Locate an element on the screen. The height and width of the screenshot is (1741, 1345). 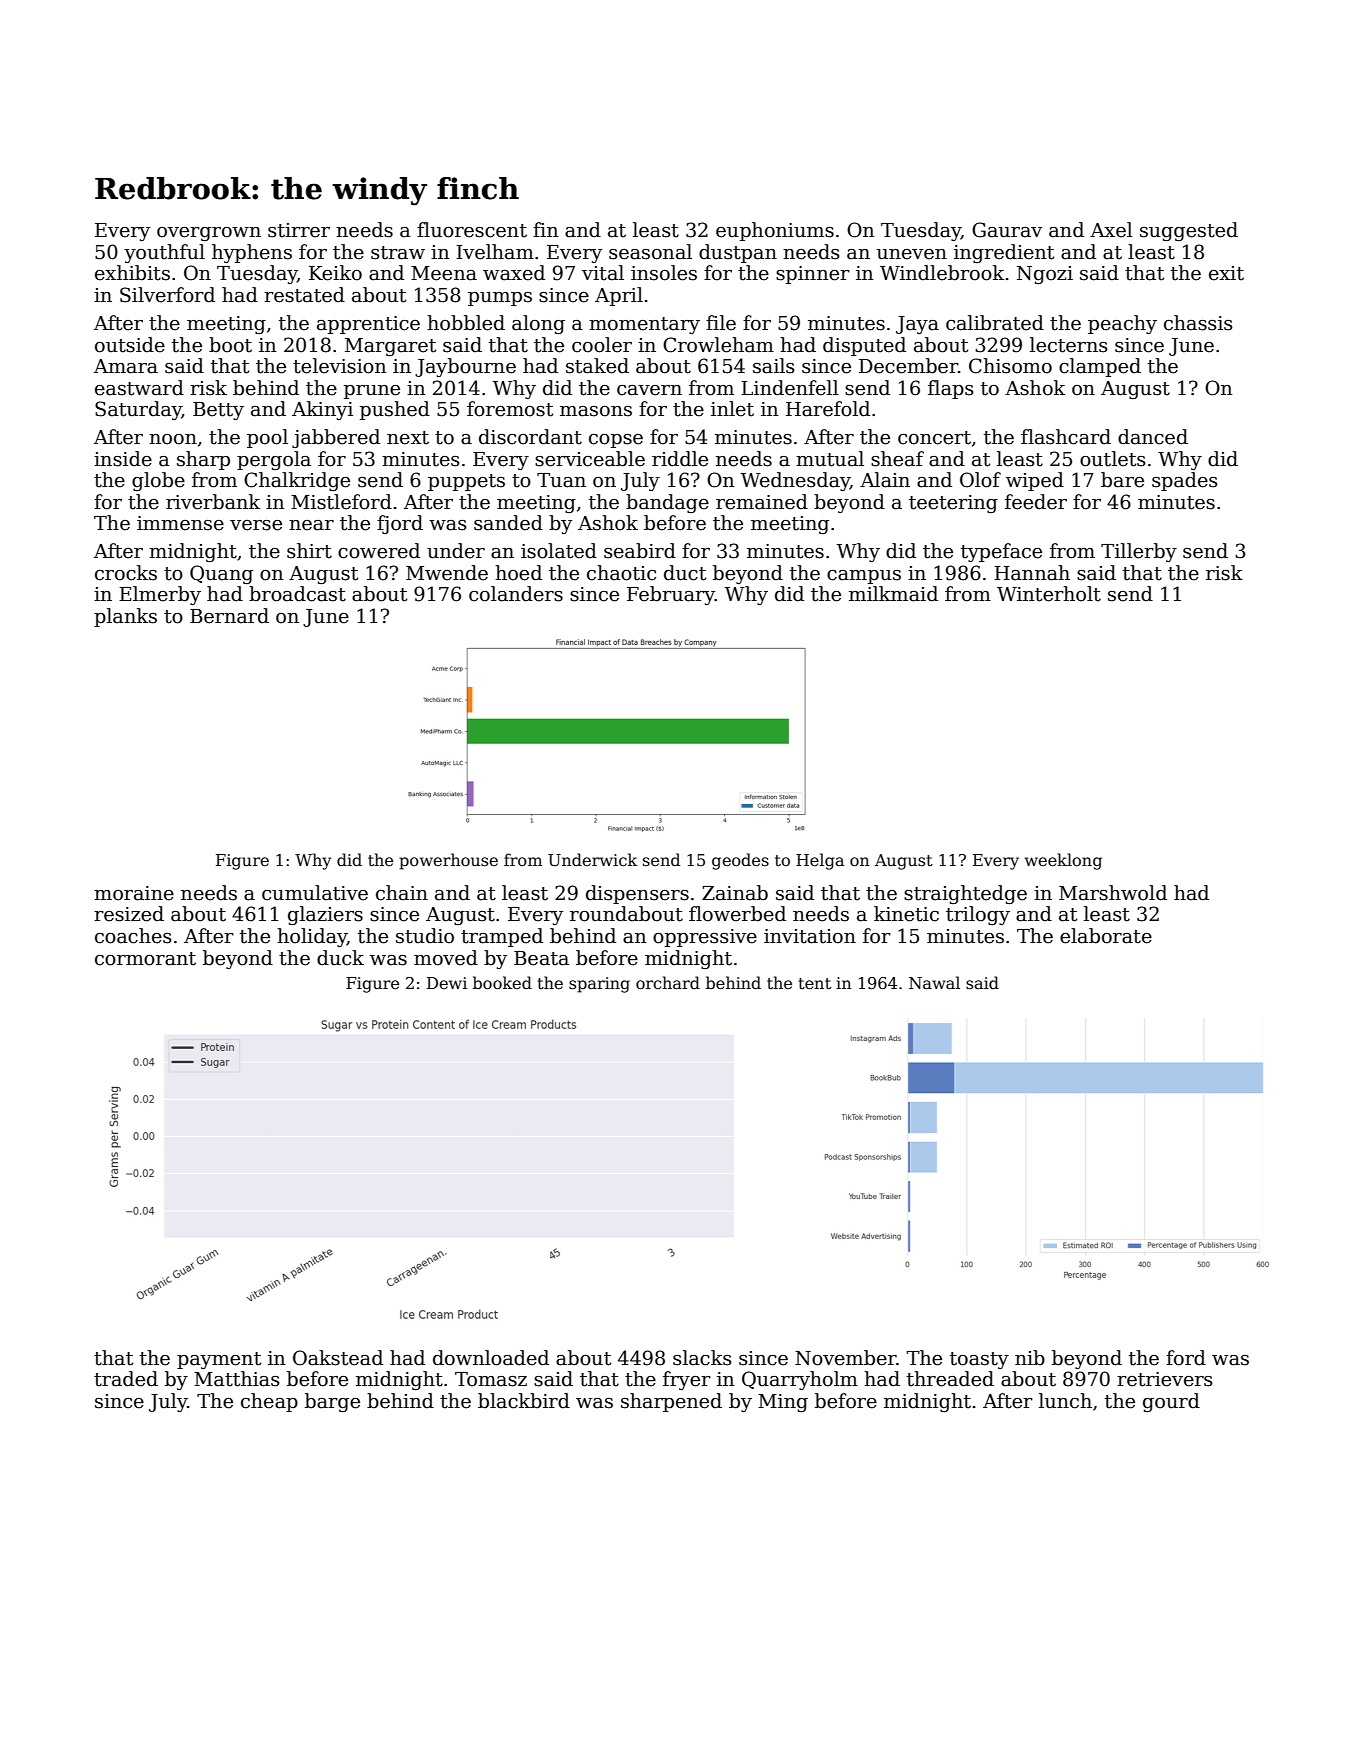
elaborate is located at coordinates (1106, 936).
